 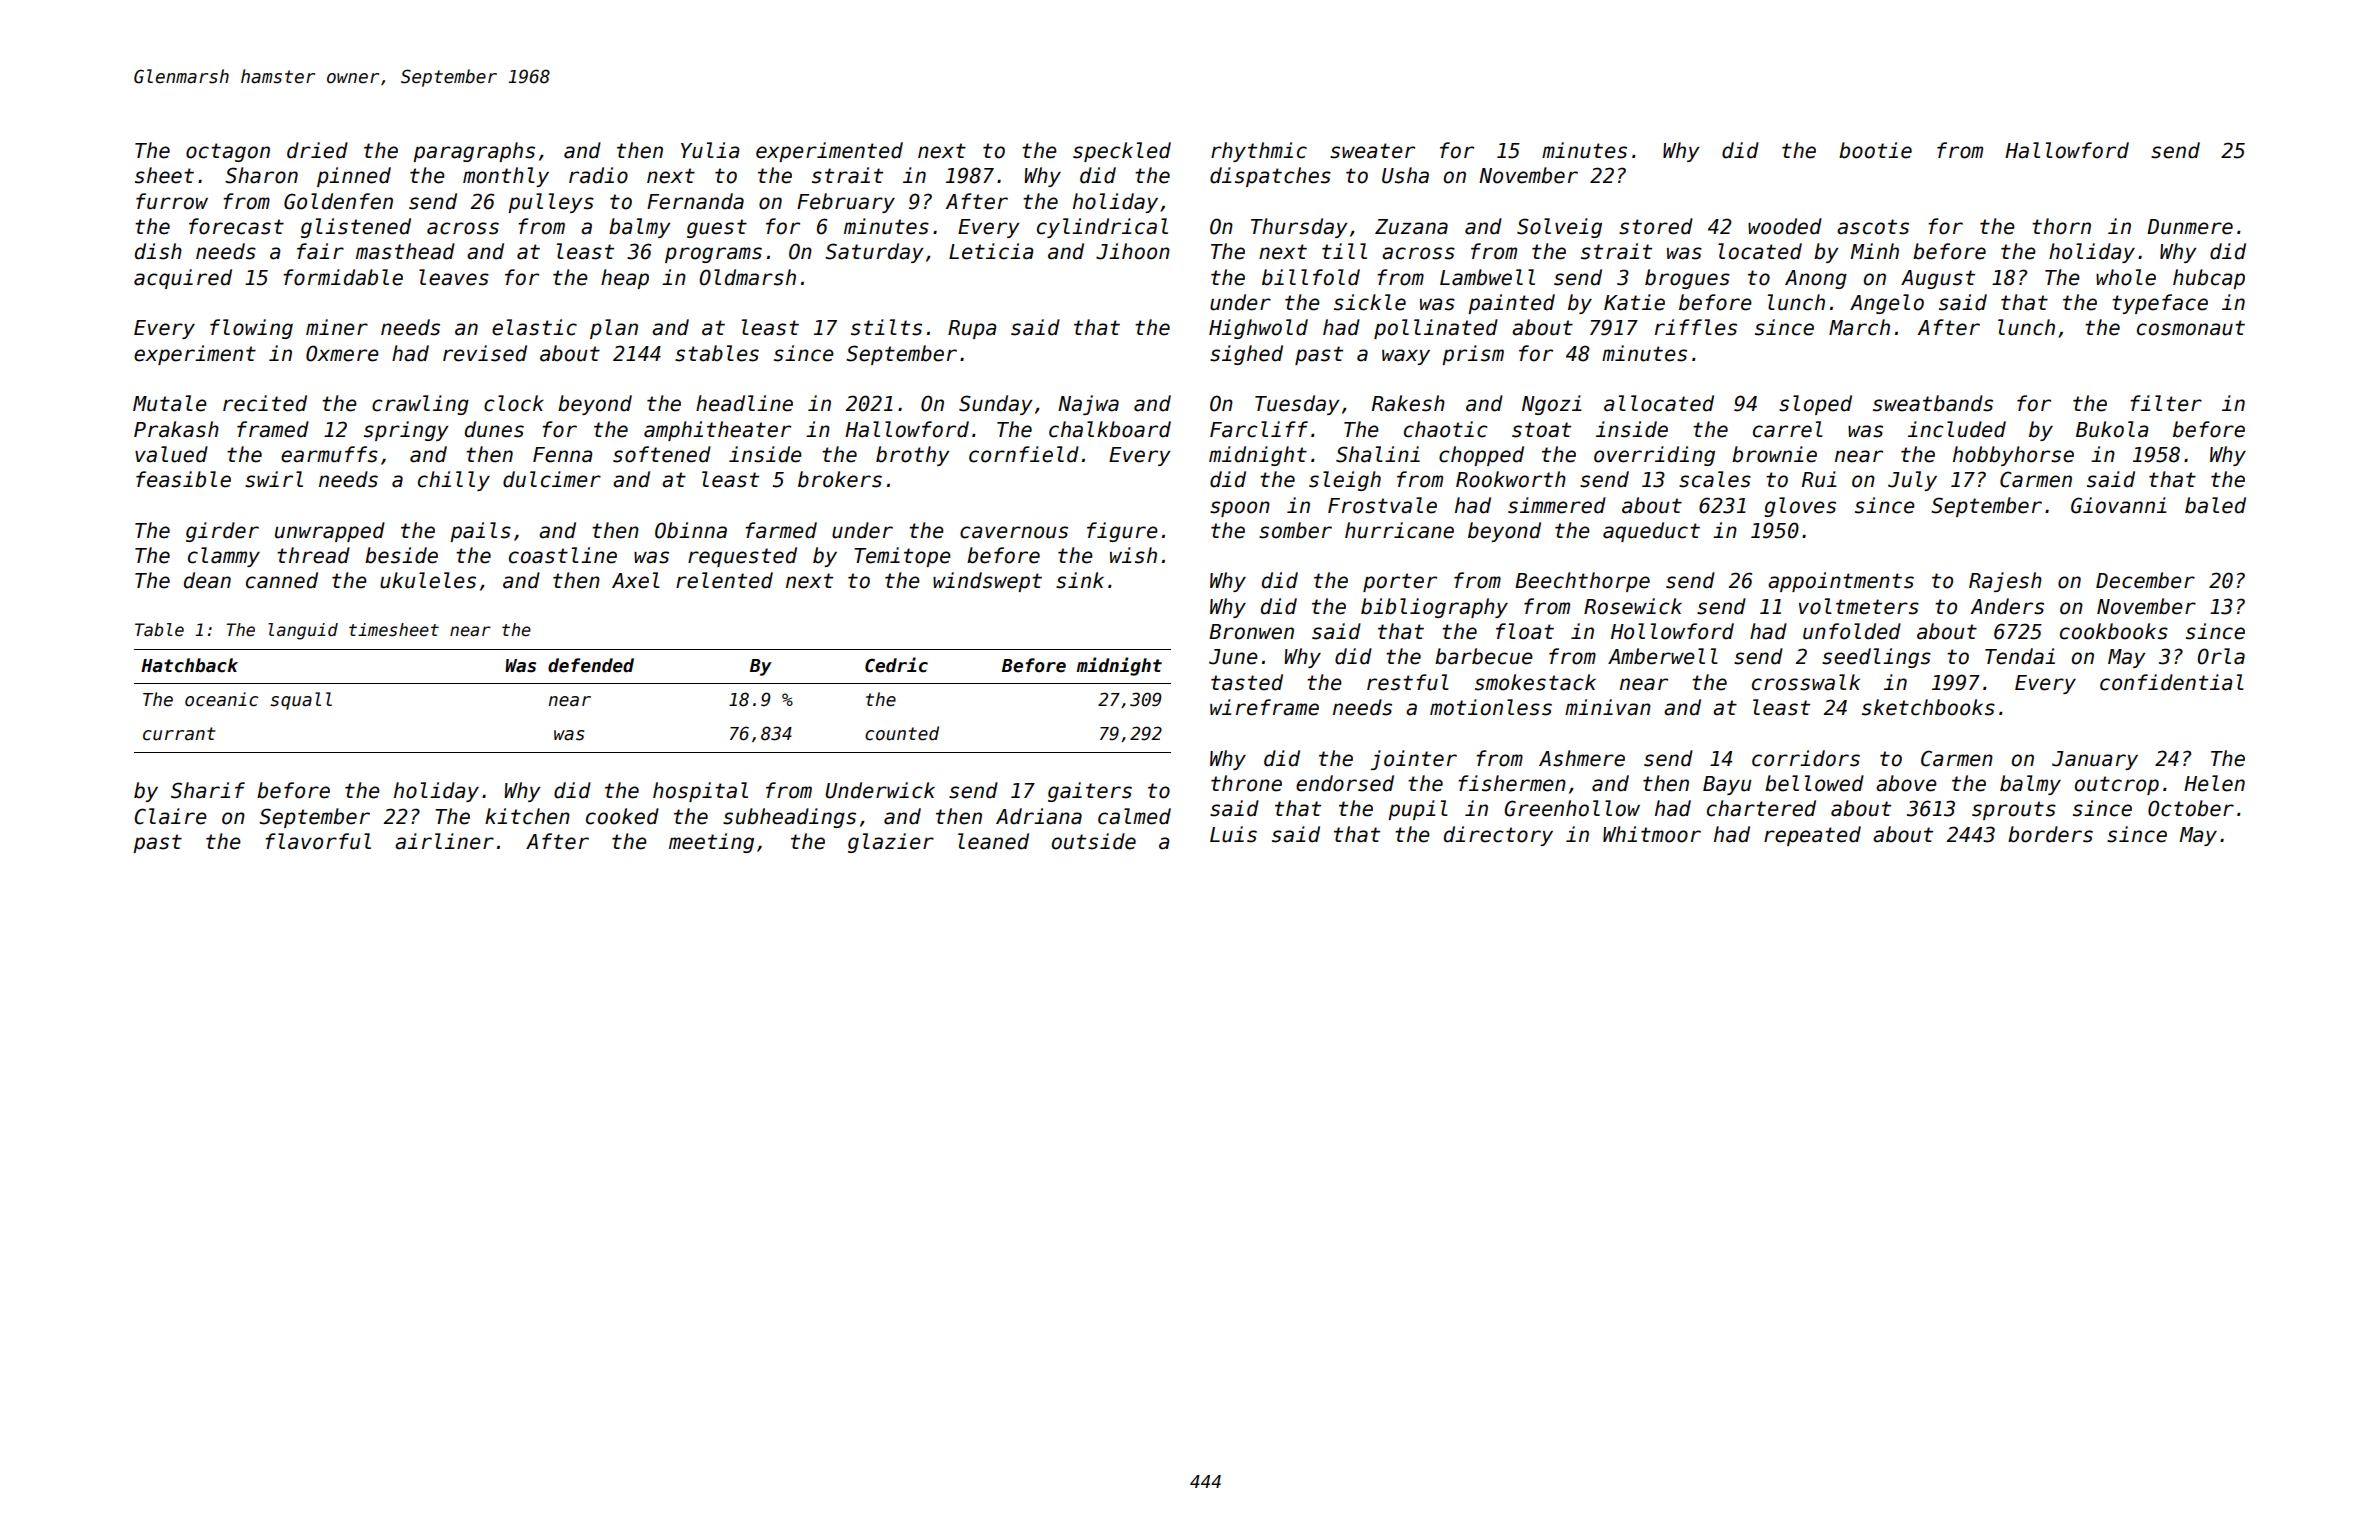 What do you see at coordinates (1122, 152) in the screenshot?
I see `speckled` at bounding box center [1122, 152].
